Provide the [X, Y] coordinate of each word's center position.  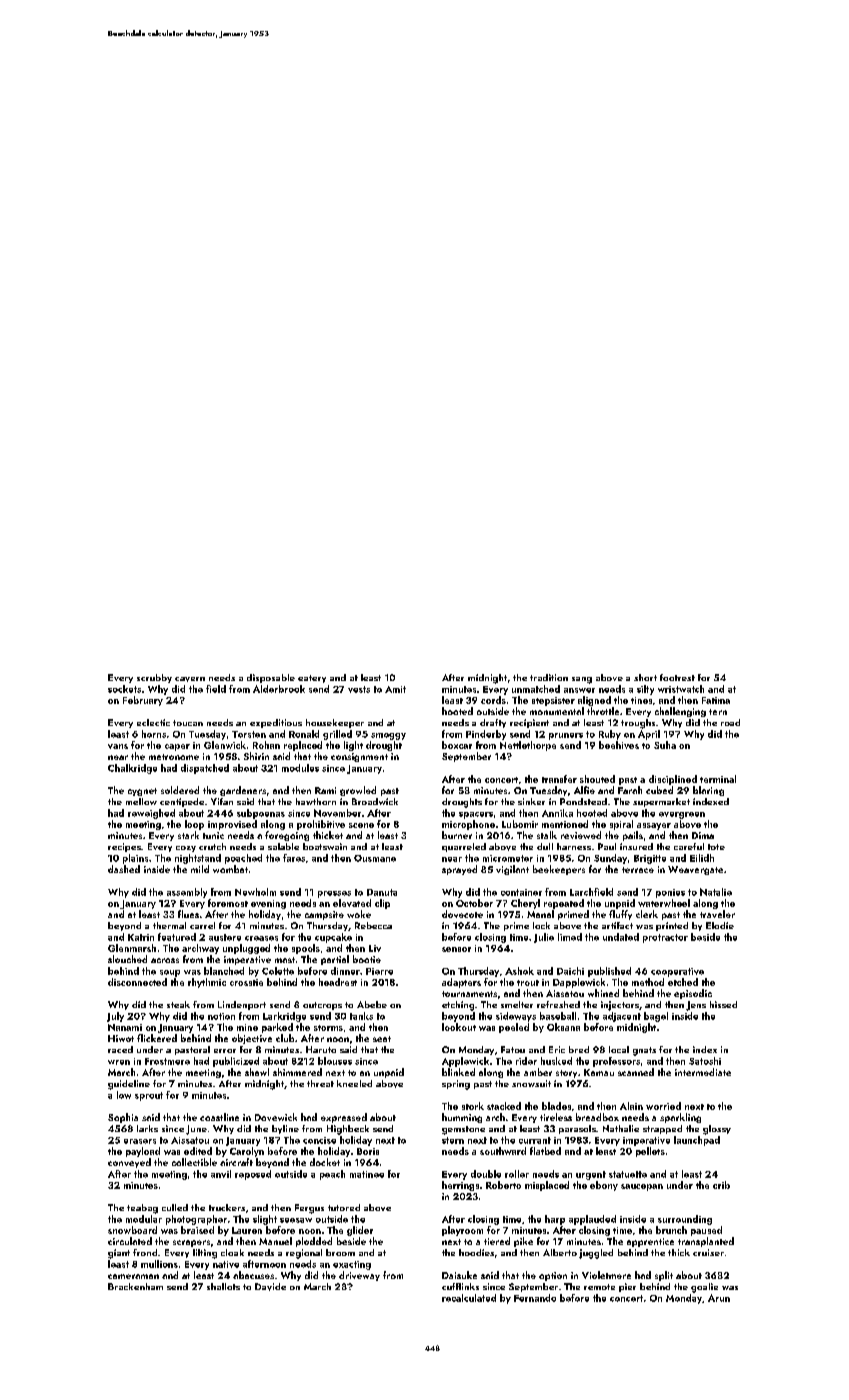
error [225, 1051]
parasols [577, 1129]
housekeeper [335, 723]
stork [473, 1106]
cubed [659, 790]
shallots [223, 1286]
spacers [476, 815]
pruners [566, 736]
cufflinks [460, 1286]
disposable [271, 678]
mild [200, 869]
